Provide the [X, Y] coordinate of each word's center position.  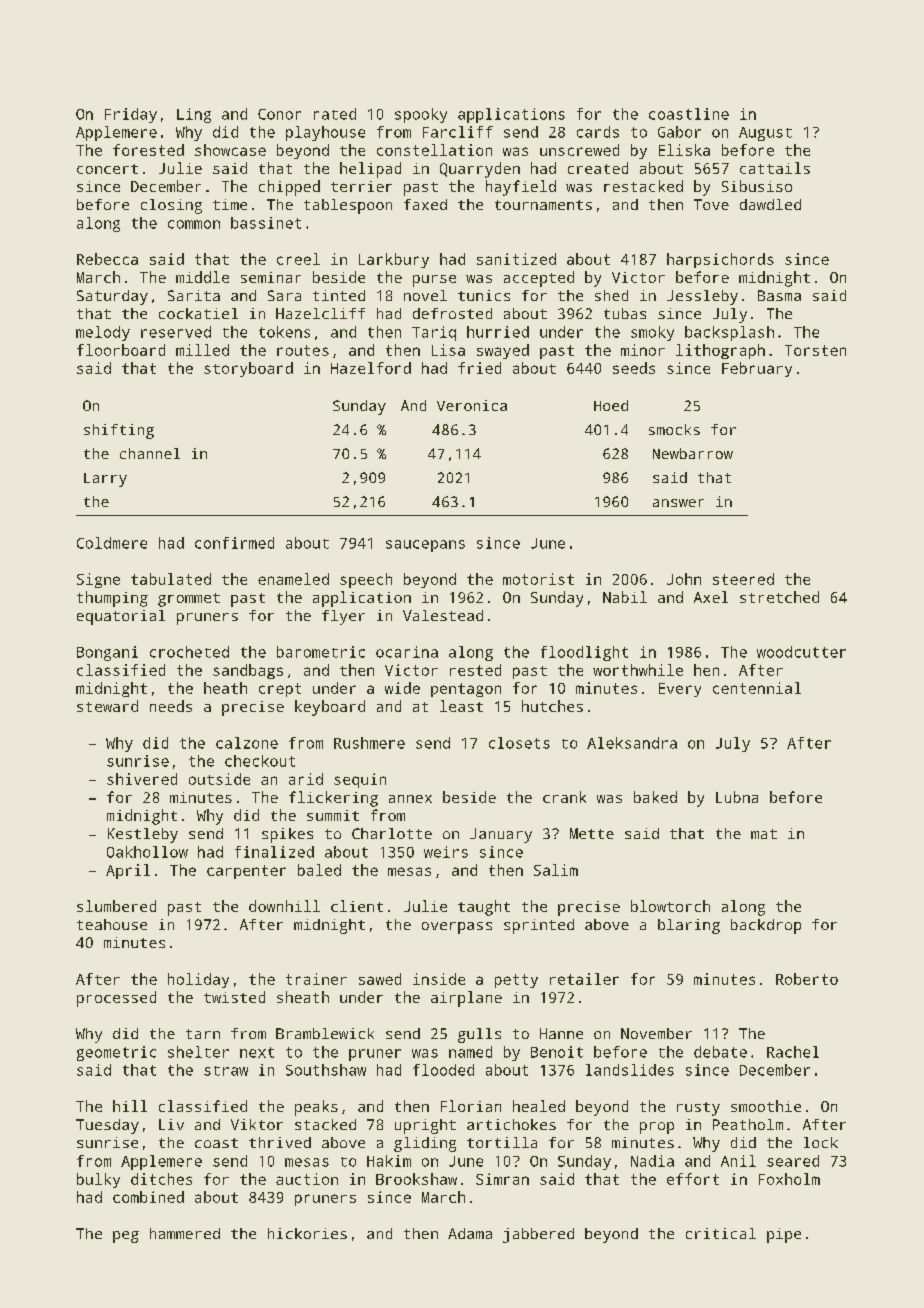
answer [678, 503]
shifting [119, 431]
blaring [689, 926]
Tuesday [107, 1126]
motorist [538, 579]
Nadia [652, 1161]
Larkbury [394, 260]
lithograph [720, 351]
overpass [457, 928]
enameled [293, 579]
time [230, 204]
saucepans [425, 546]
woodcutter [801, 652]
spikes [287, 835]
